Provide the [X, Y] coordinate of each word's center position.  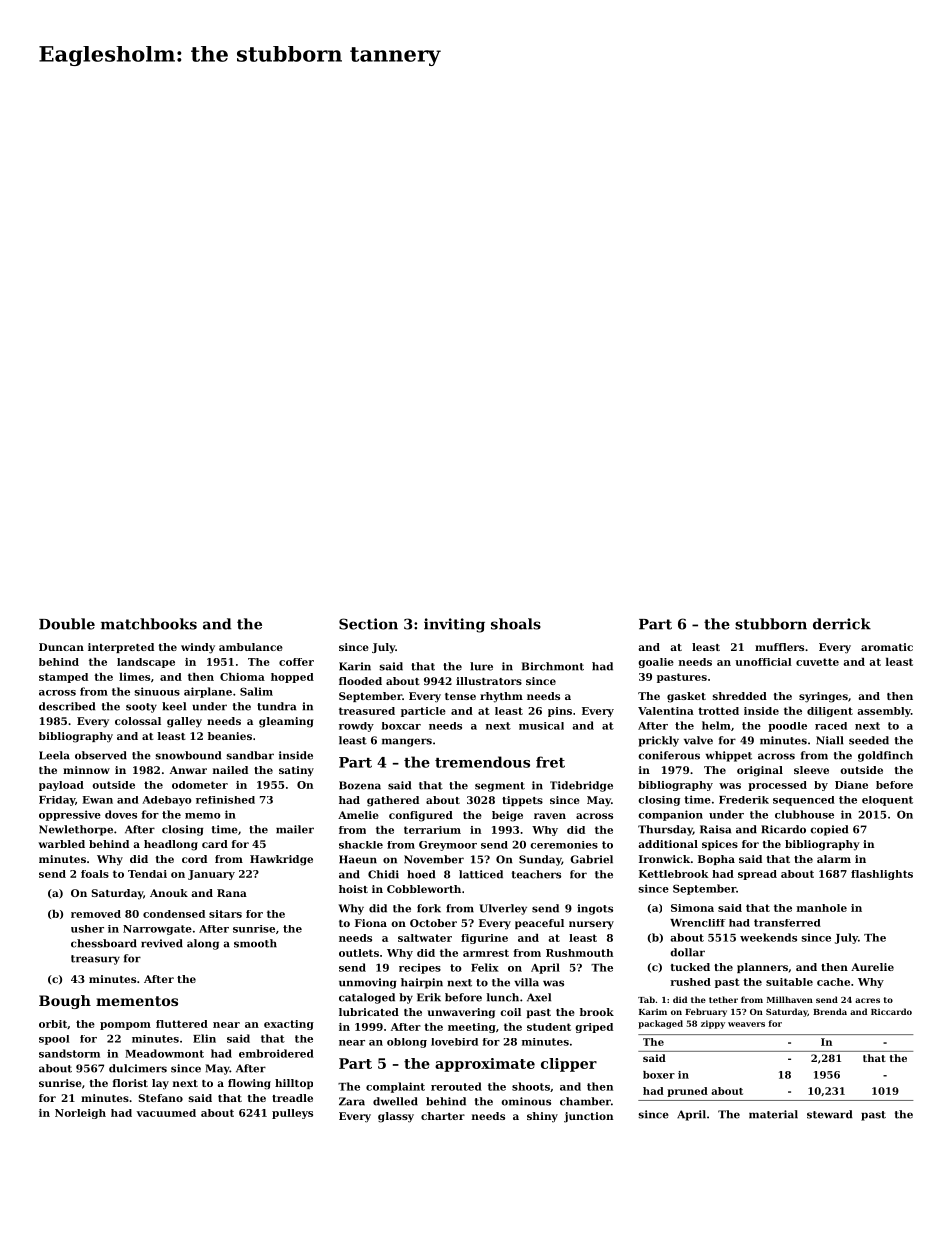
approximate [485, 1065]
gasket [686, 697]
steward [829, 1114]
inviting [454, 625]
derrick [842, 624]
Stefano [160, 1098]
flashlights [882, 875]
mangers [407, 742]
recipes [420, 968]
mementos [137, 1001]
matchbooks [149, 624]
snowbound [188, 755]
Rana [232, 893]
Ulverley [503, 909]
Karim [653, 1012]
